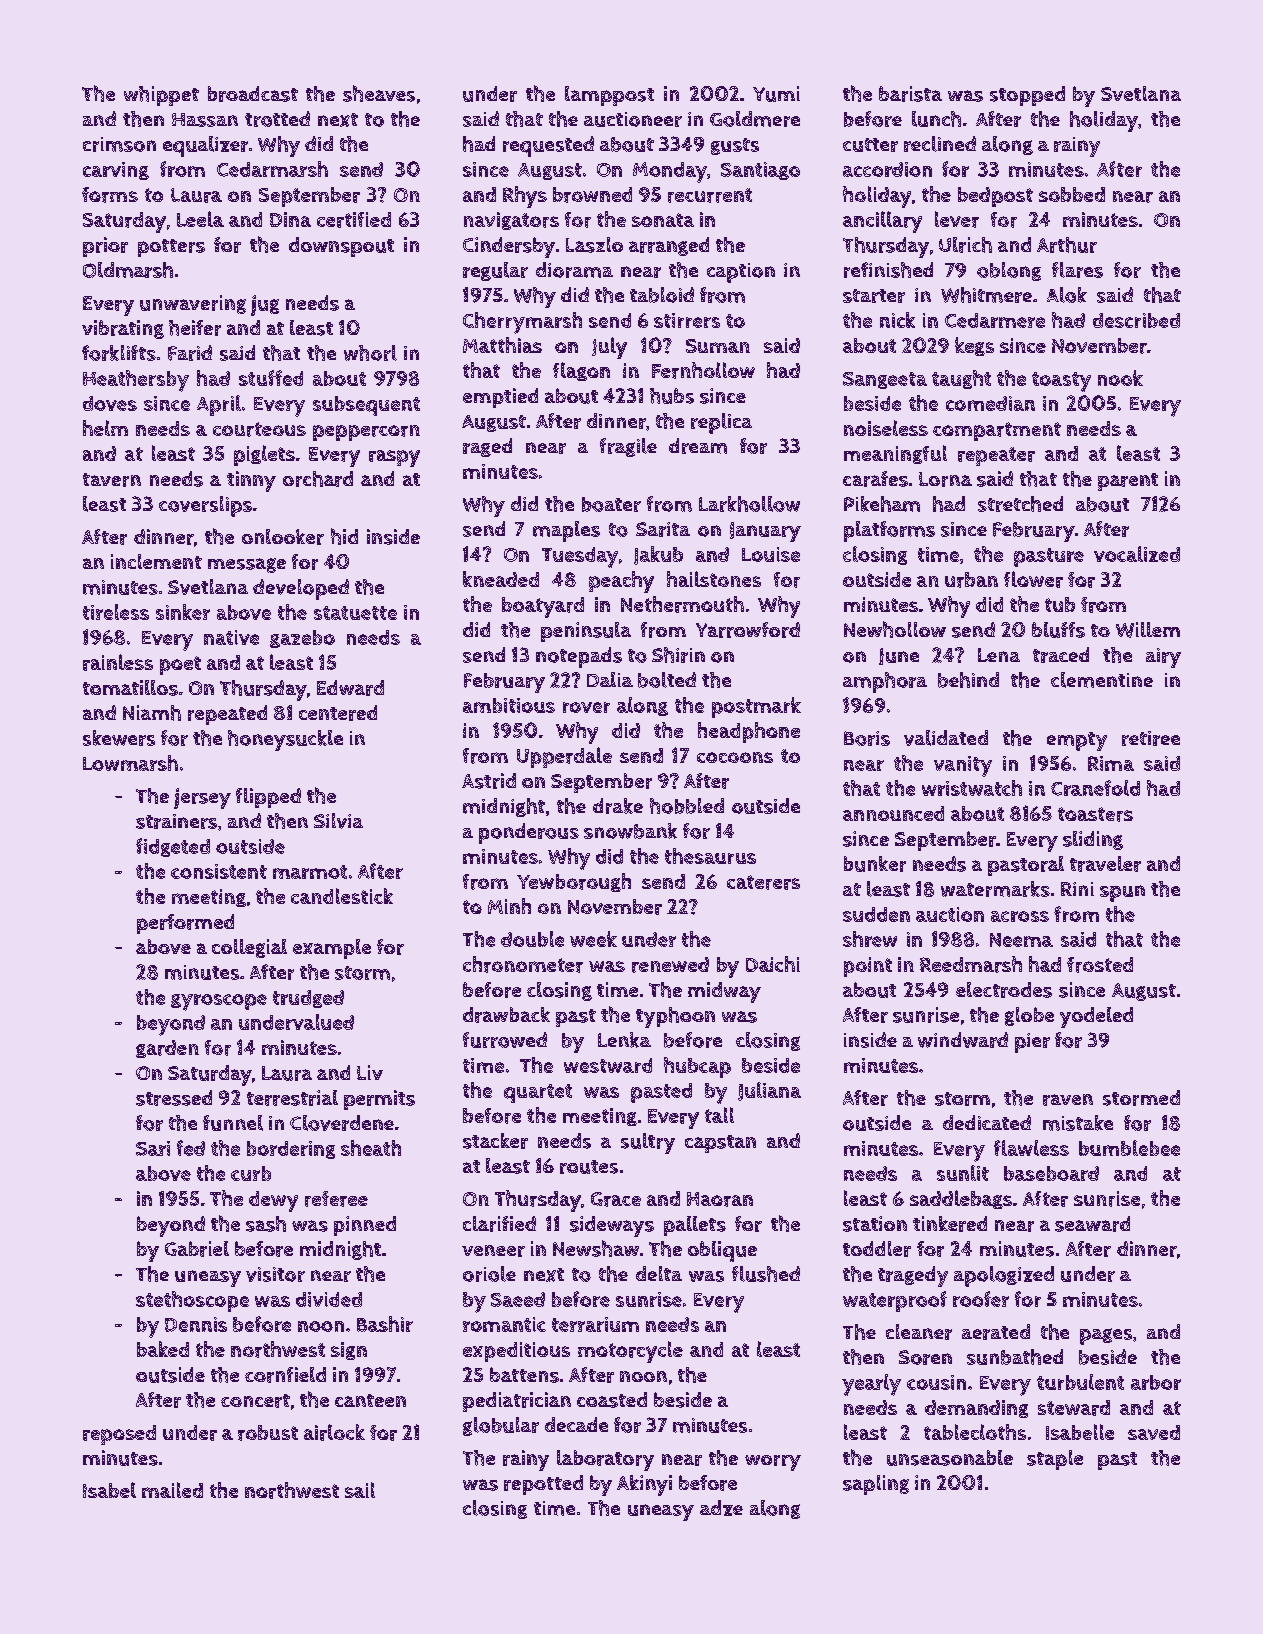  What do you see at coordinates (1027, 96) in the image?
I see `stopped` at bounding box center [1027, 96].
